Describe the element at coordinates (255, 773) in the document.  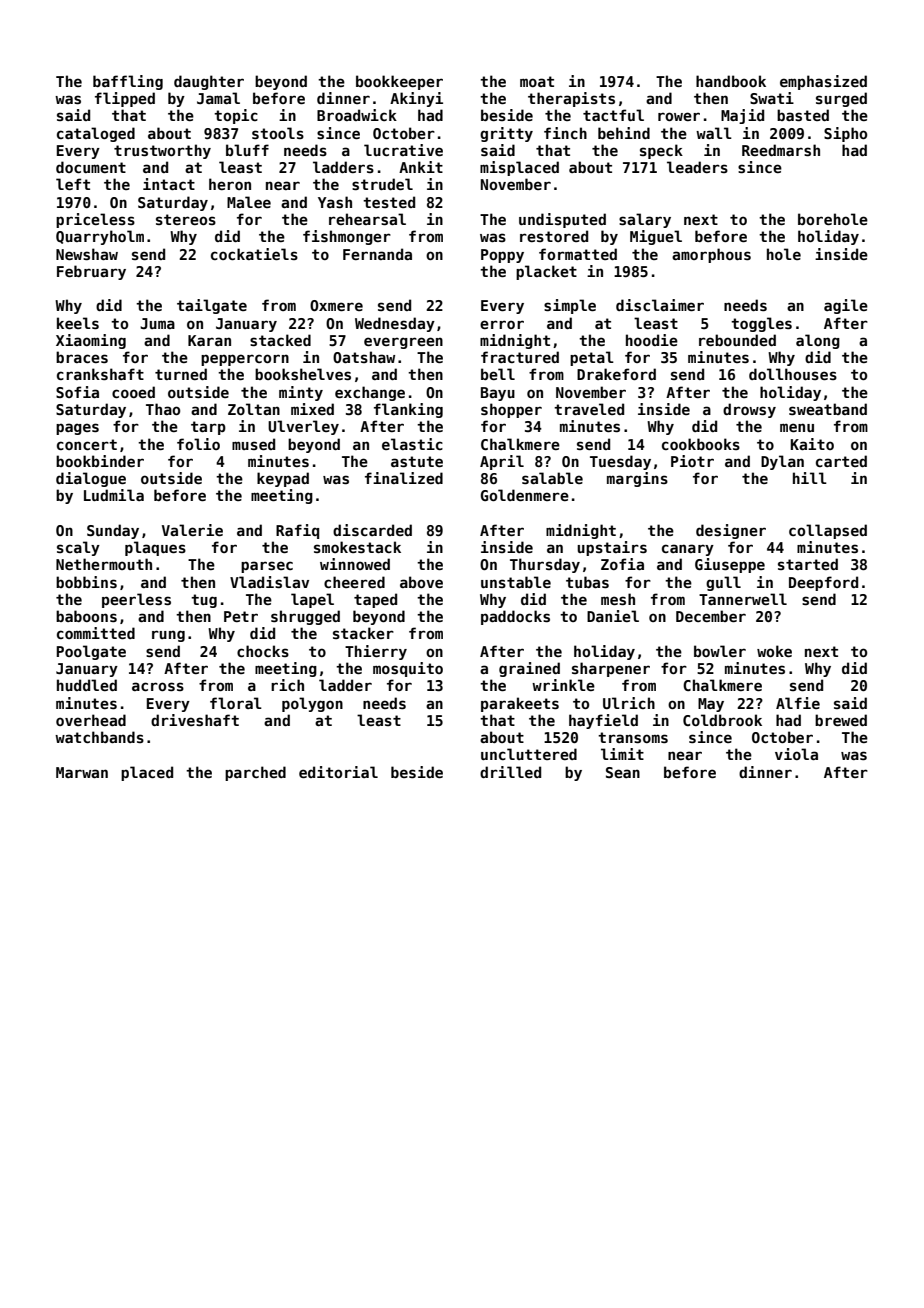
I see `parched` at that location.
